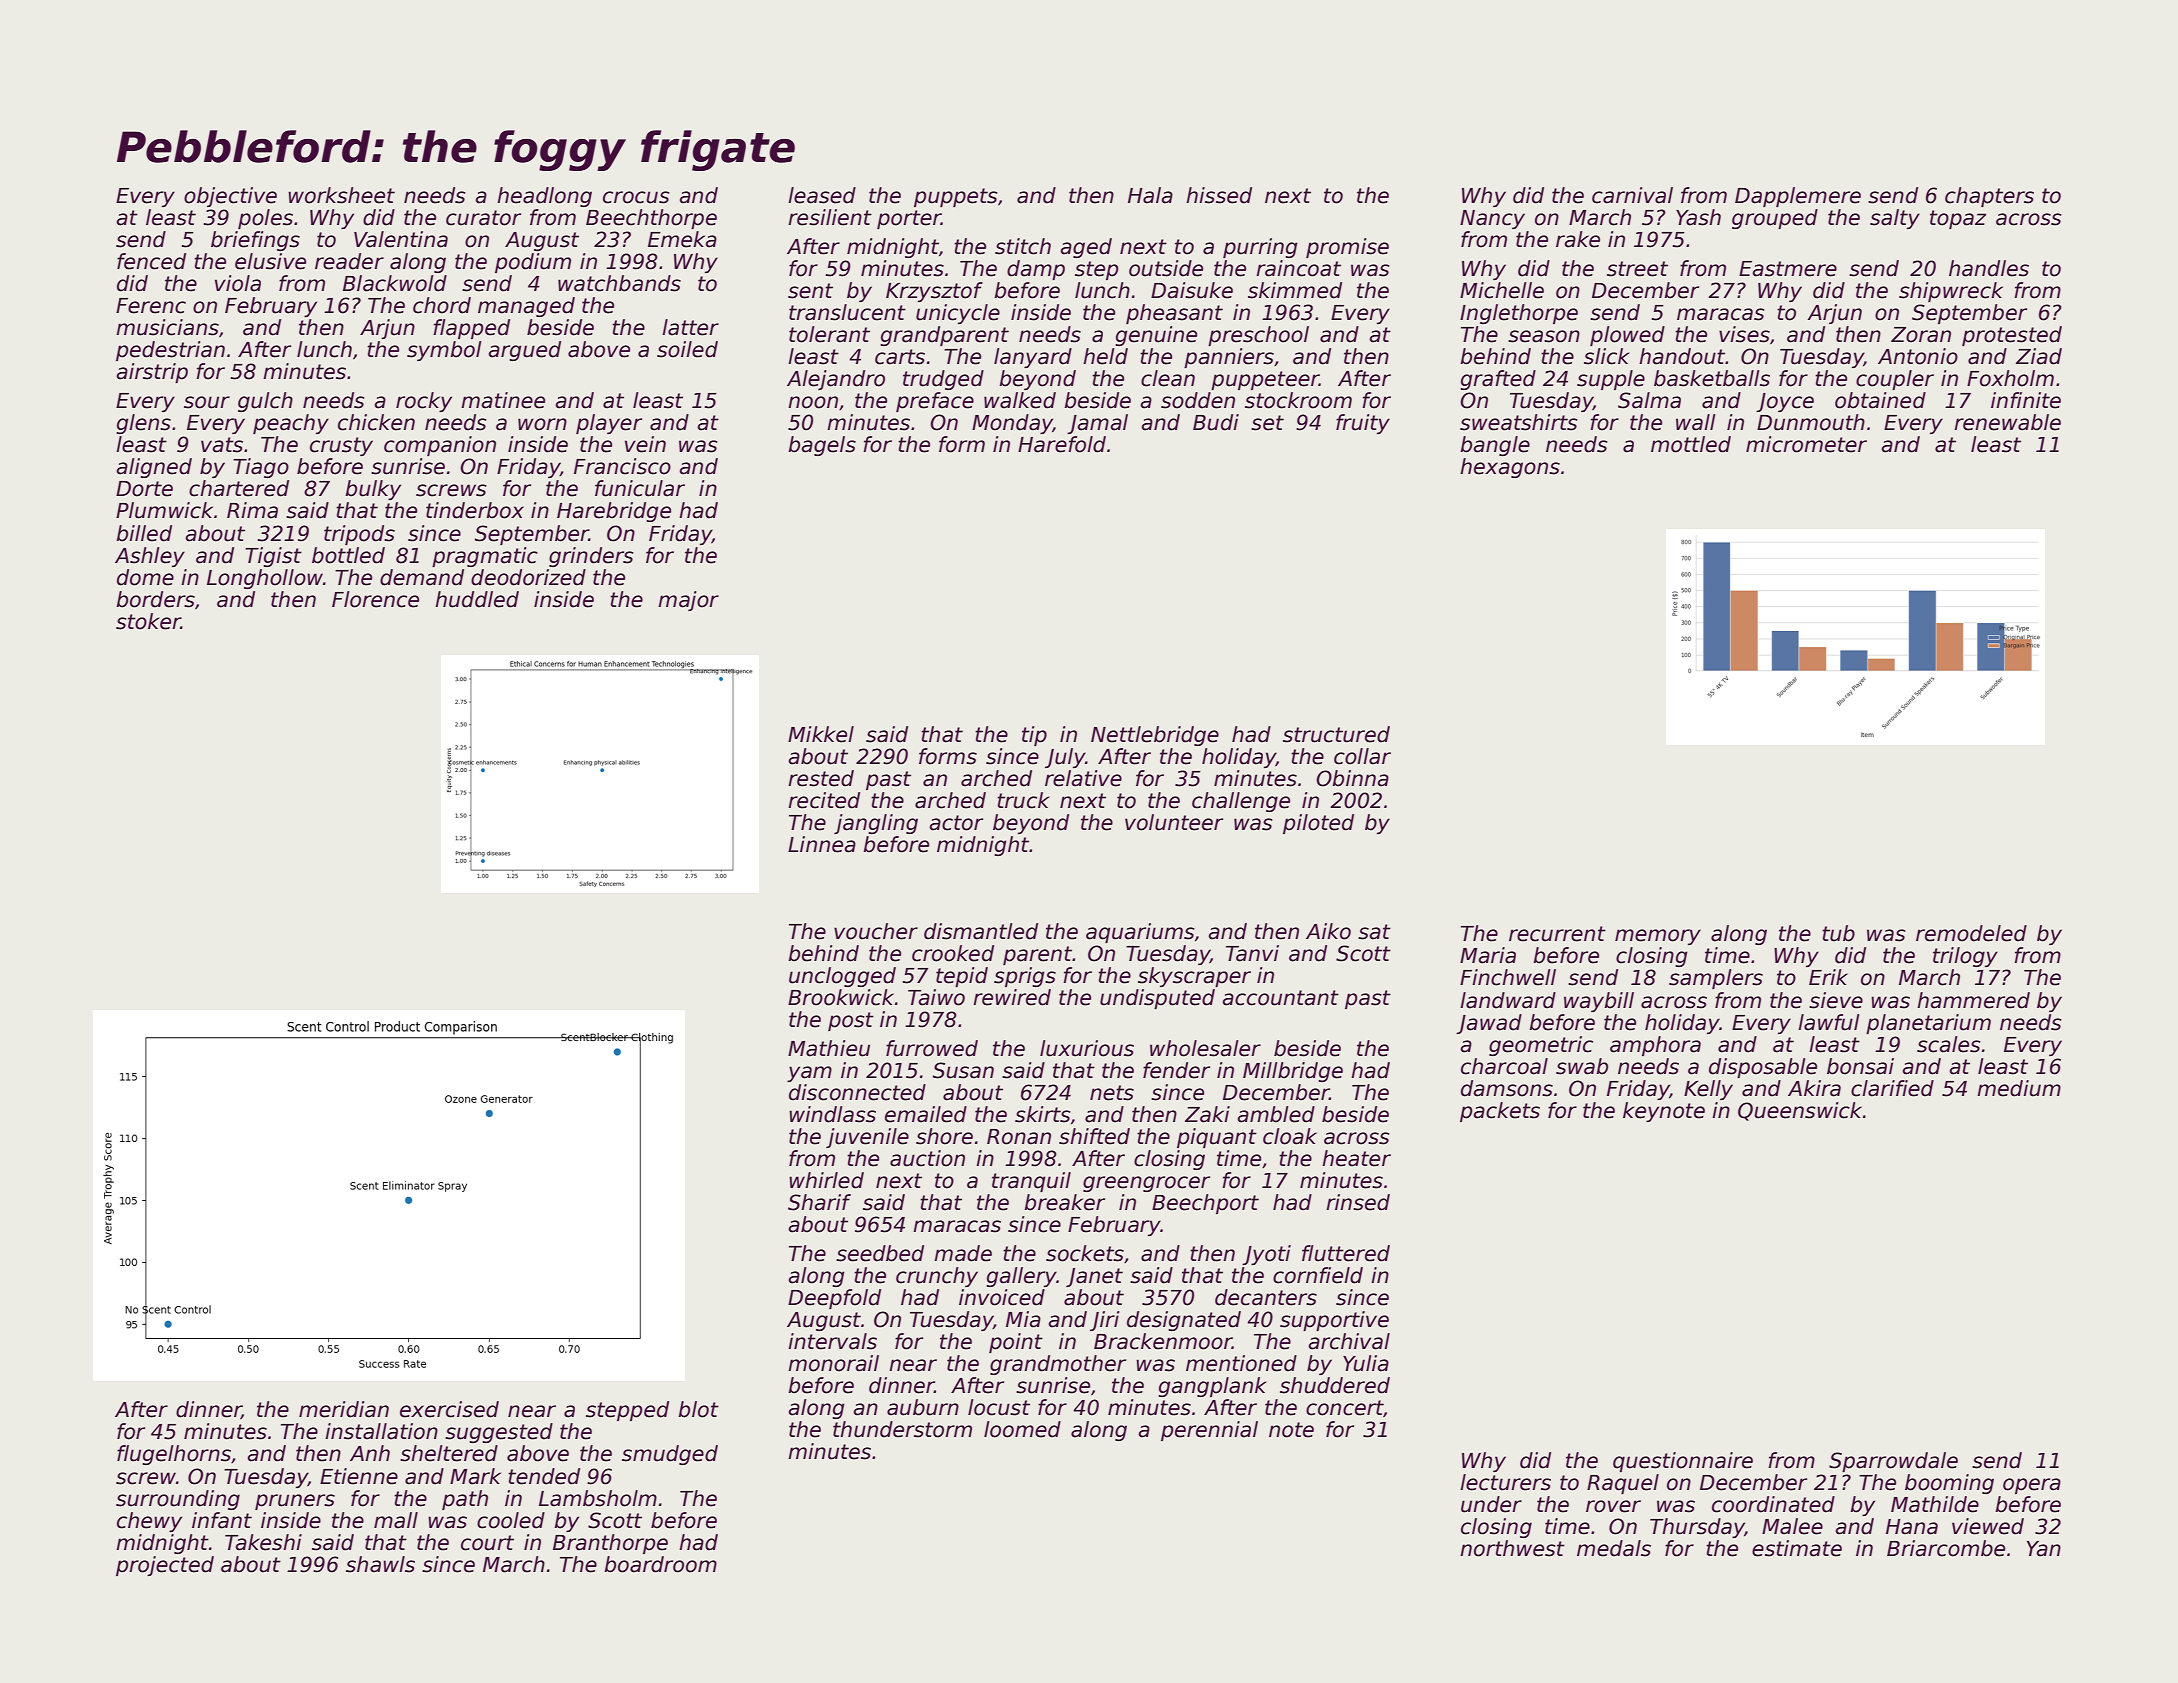 This page has height=1683, width=2178. Describe the element at coordinates (444, 351) in the page. I see `symbol` at that location.
